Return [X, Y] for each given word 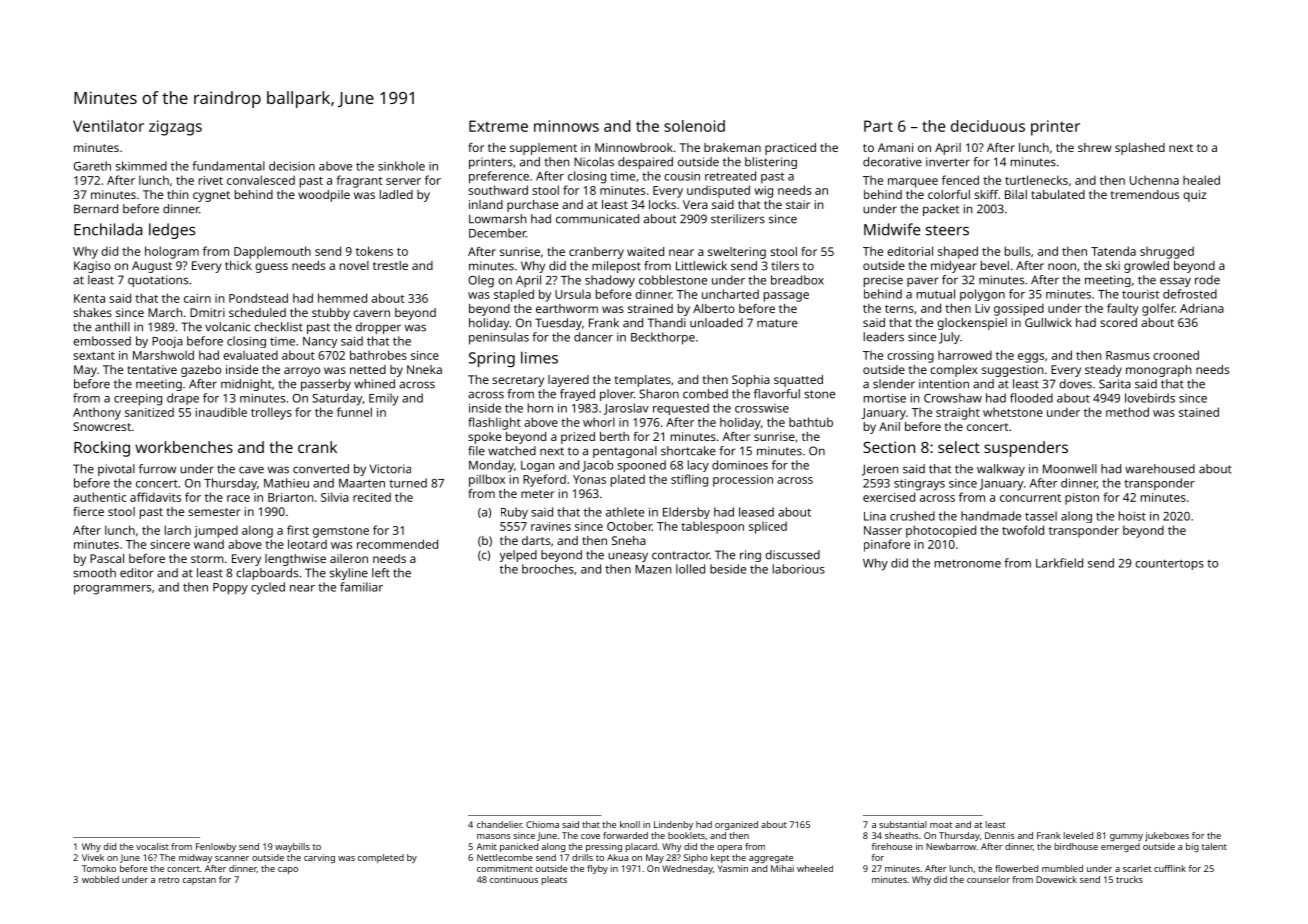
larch [178, 530]
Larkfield [1059, 563]
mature [777, 323]
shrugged [1167, 252]
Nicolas [594, 162]
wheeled [815, 868]
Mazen [653, 569]
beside [728, 569]
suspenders [1026, 449]
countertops [1169, 565]
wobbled [100, 879]
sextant [94, 356]
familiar [361, 587]
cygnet [211, 196]
